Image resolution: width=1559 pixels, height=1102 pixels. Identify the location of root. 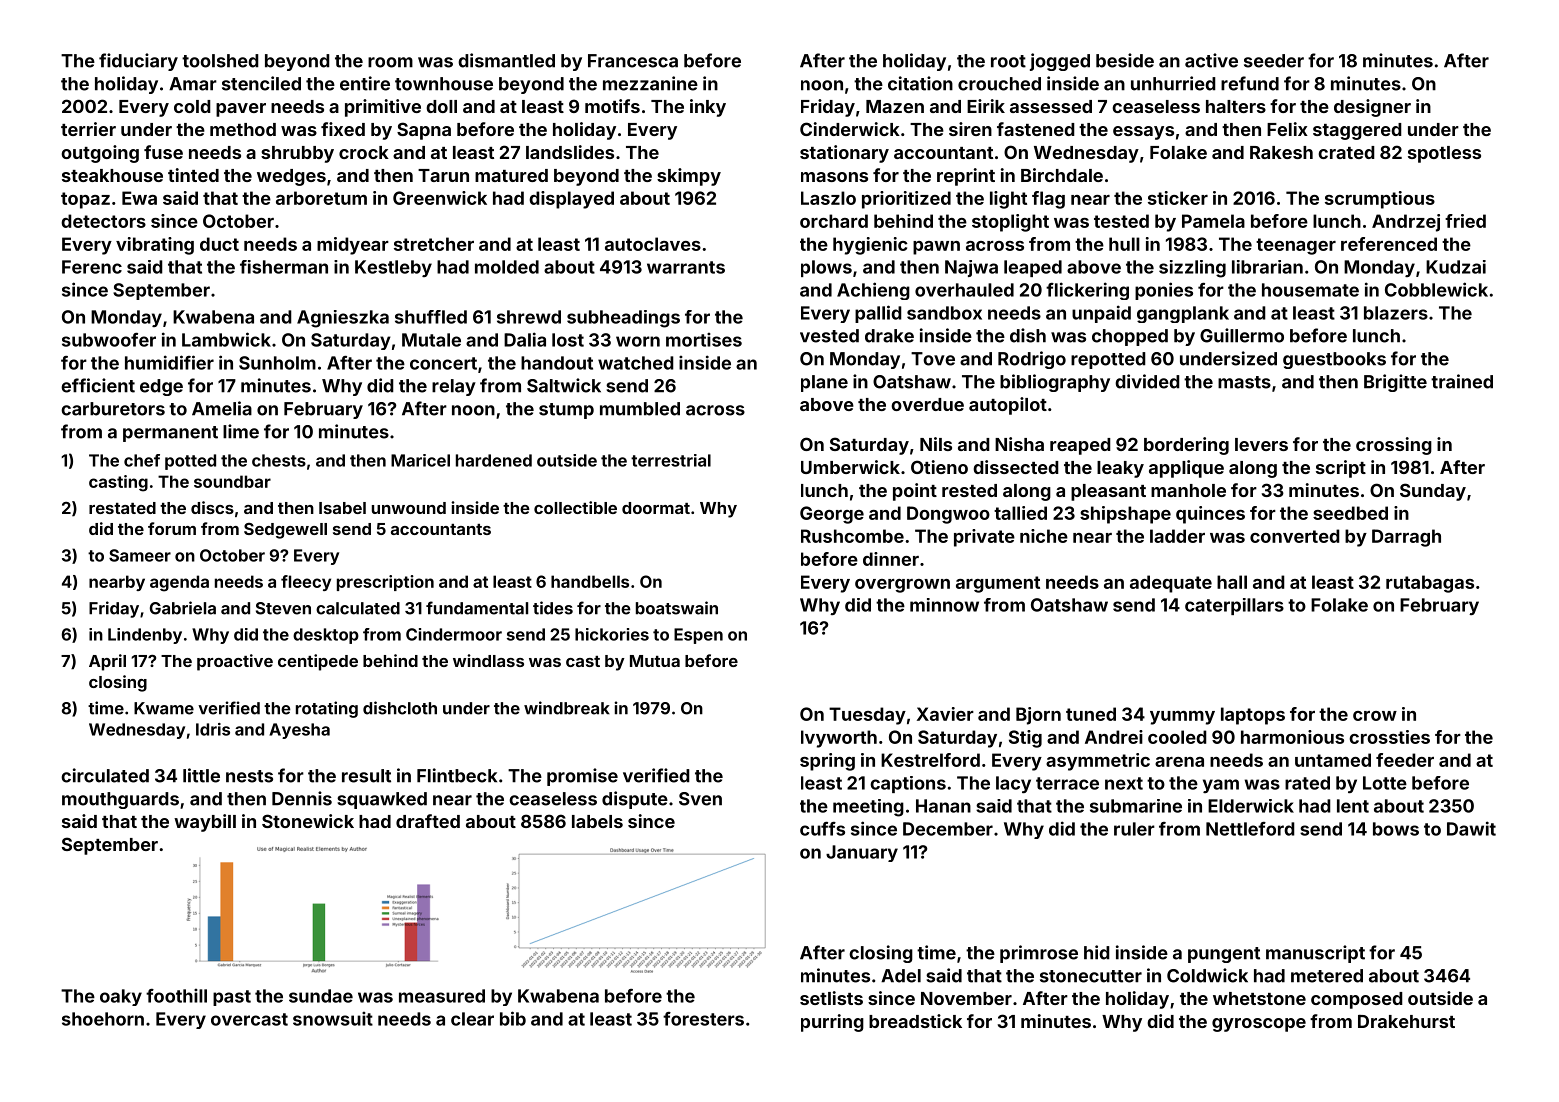
(1008, 61).
